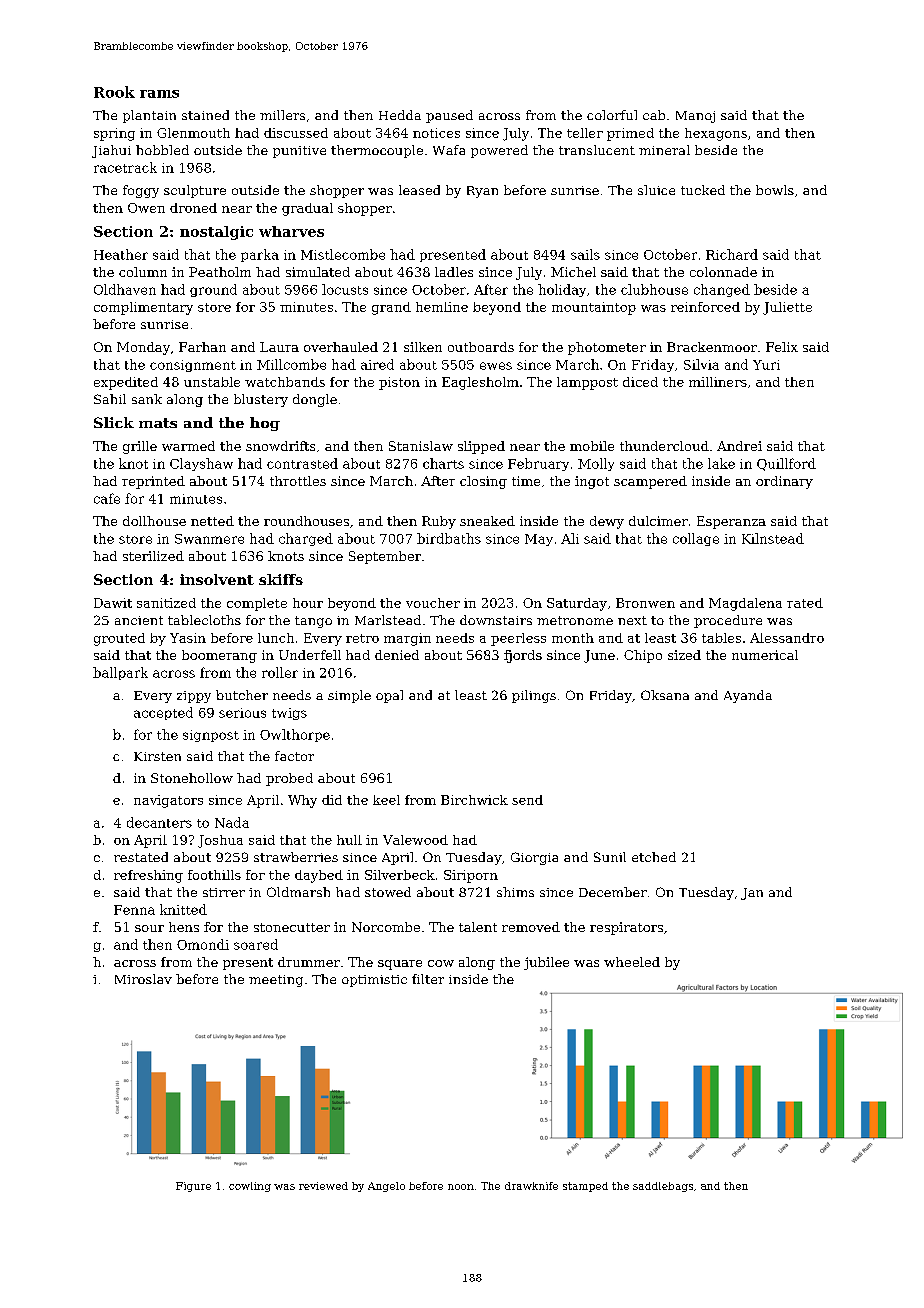 This document has width=924, height=1308. I want to click on Dawit, so click(113, 603).
